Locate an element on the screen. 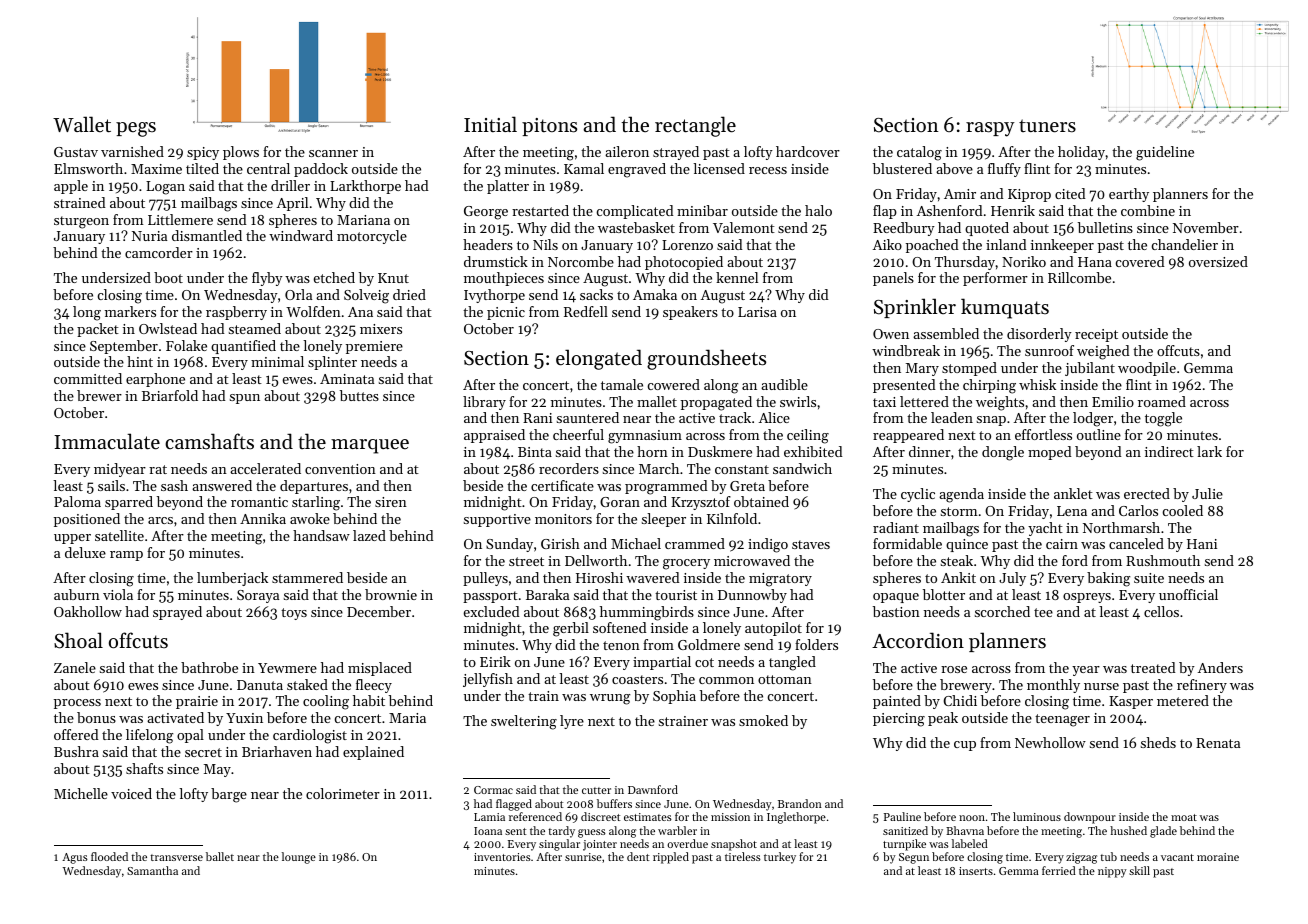  smoked is located at coordinates (763, 720).
